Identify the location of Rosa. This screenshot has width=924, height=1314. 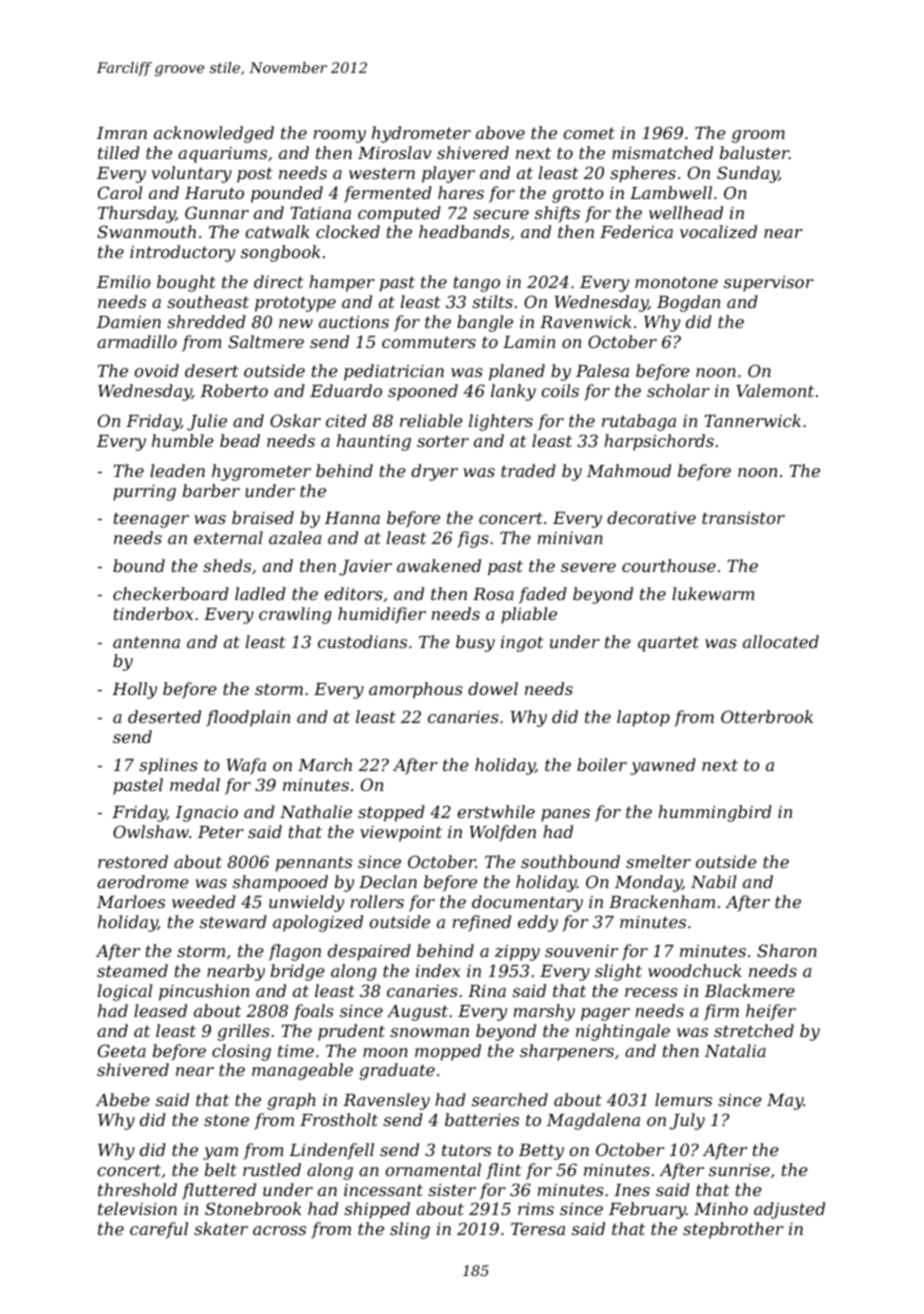
(493, 594).
